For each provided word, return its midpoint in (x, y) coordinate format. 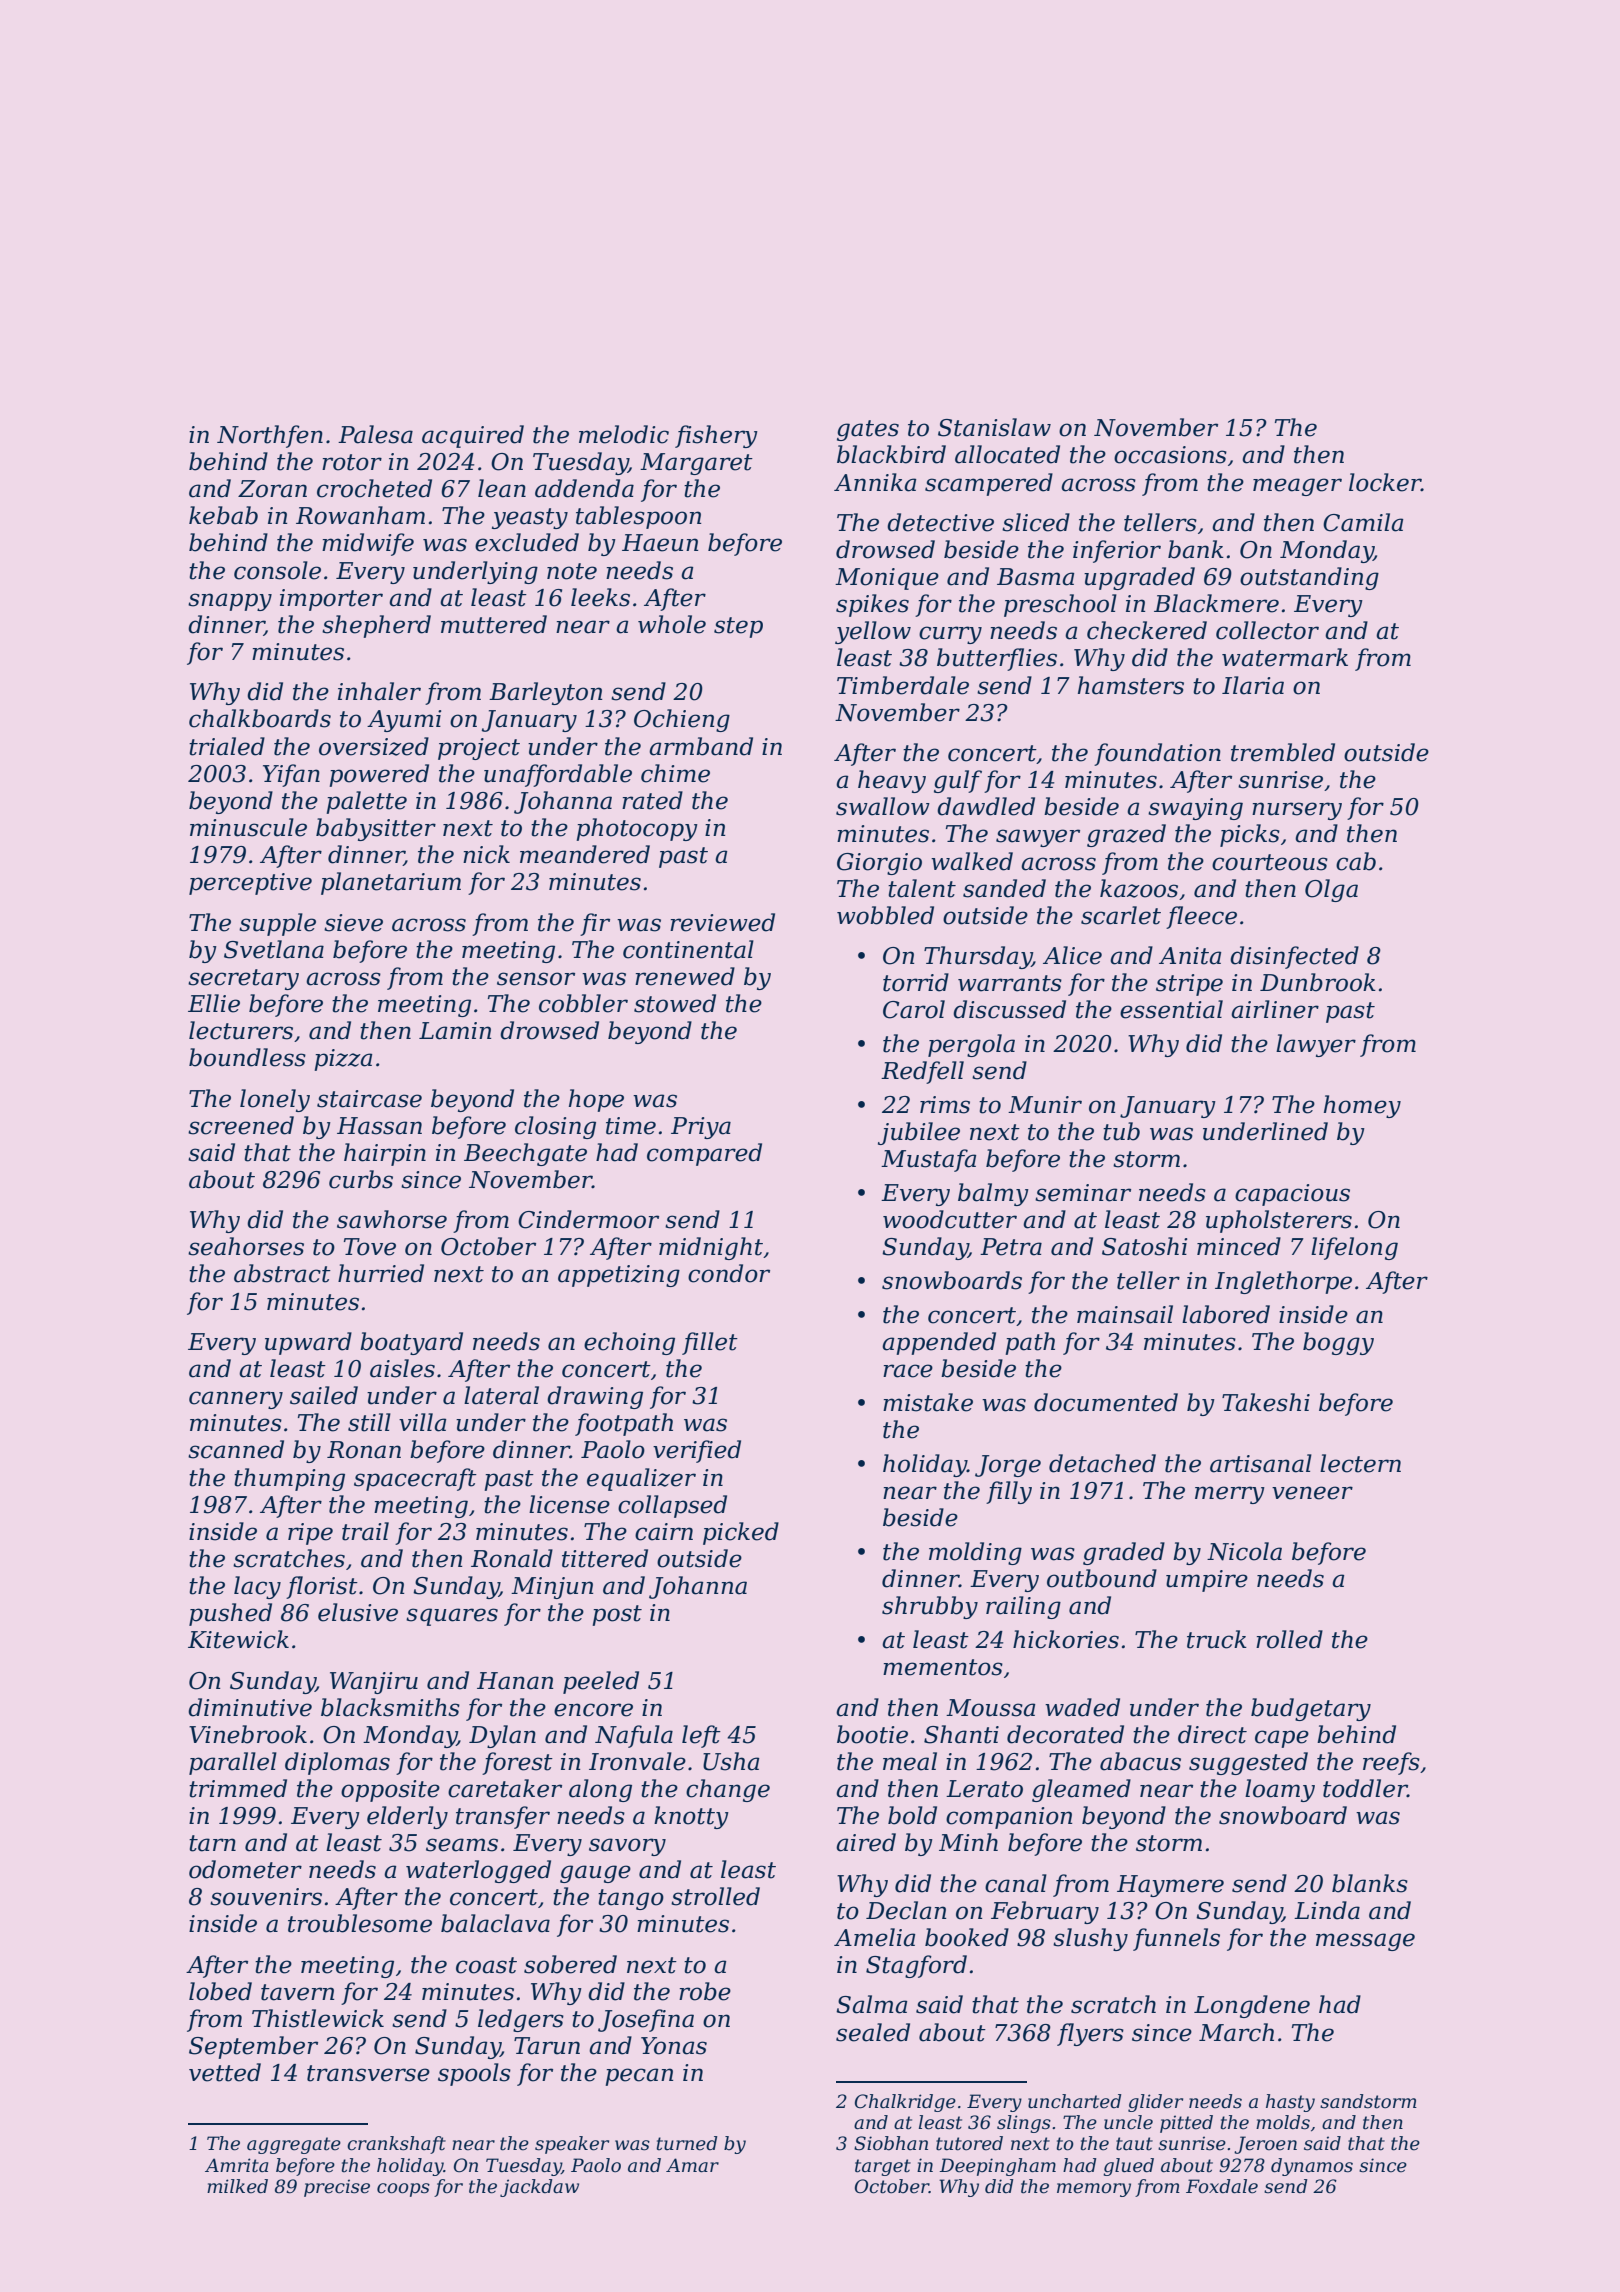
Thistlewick (318, 2018)
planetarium (391, 883)
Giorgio (879, 864)
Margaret (696, 464)
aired (866, 1842)
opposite (390, 1791)
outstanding (1309, 578)
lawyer (1316, 1045)
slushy (1090, 1939)
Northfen (270, 436)
